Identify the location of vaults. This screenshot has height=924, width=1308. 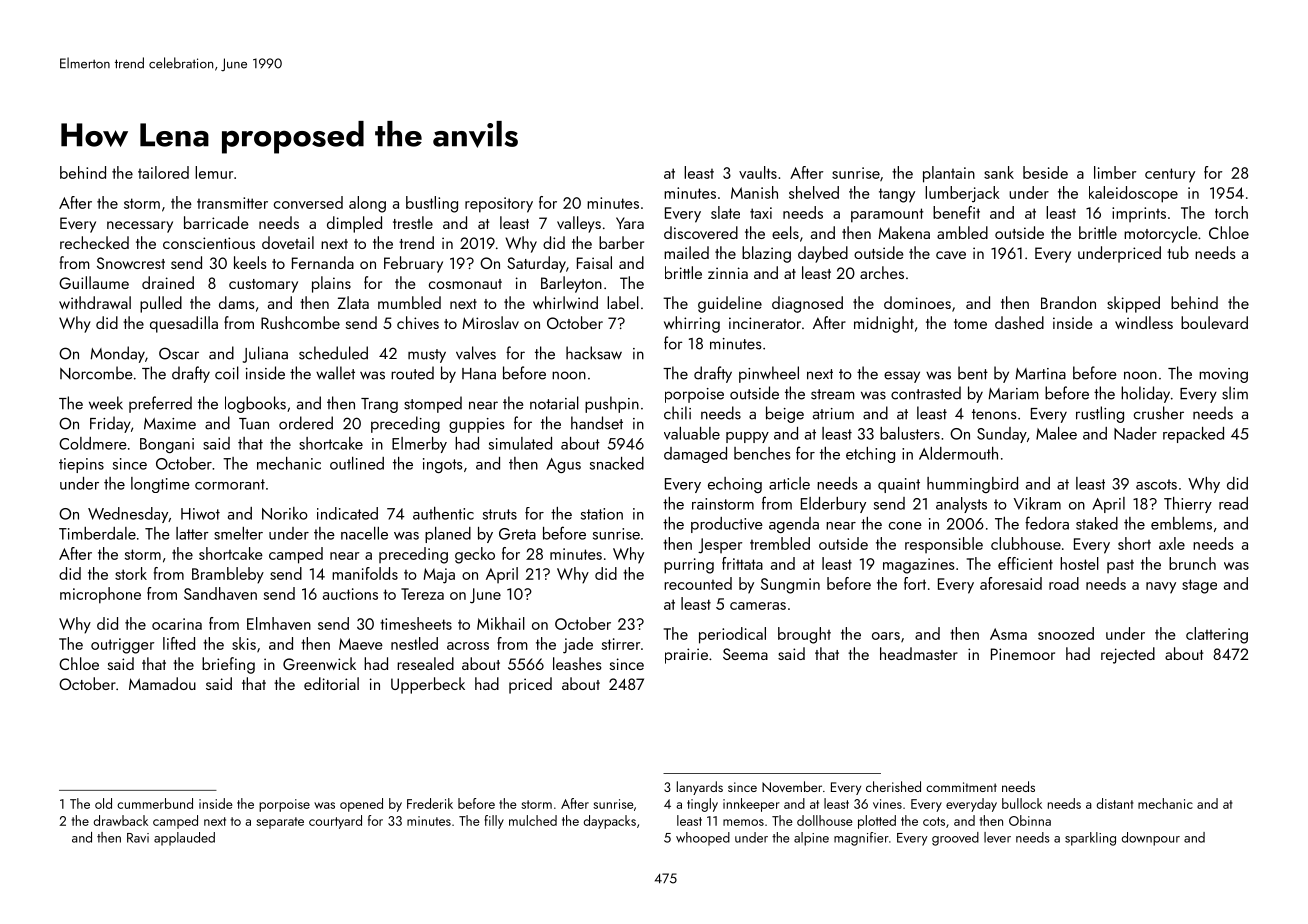
(758, 172).
